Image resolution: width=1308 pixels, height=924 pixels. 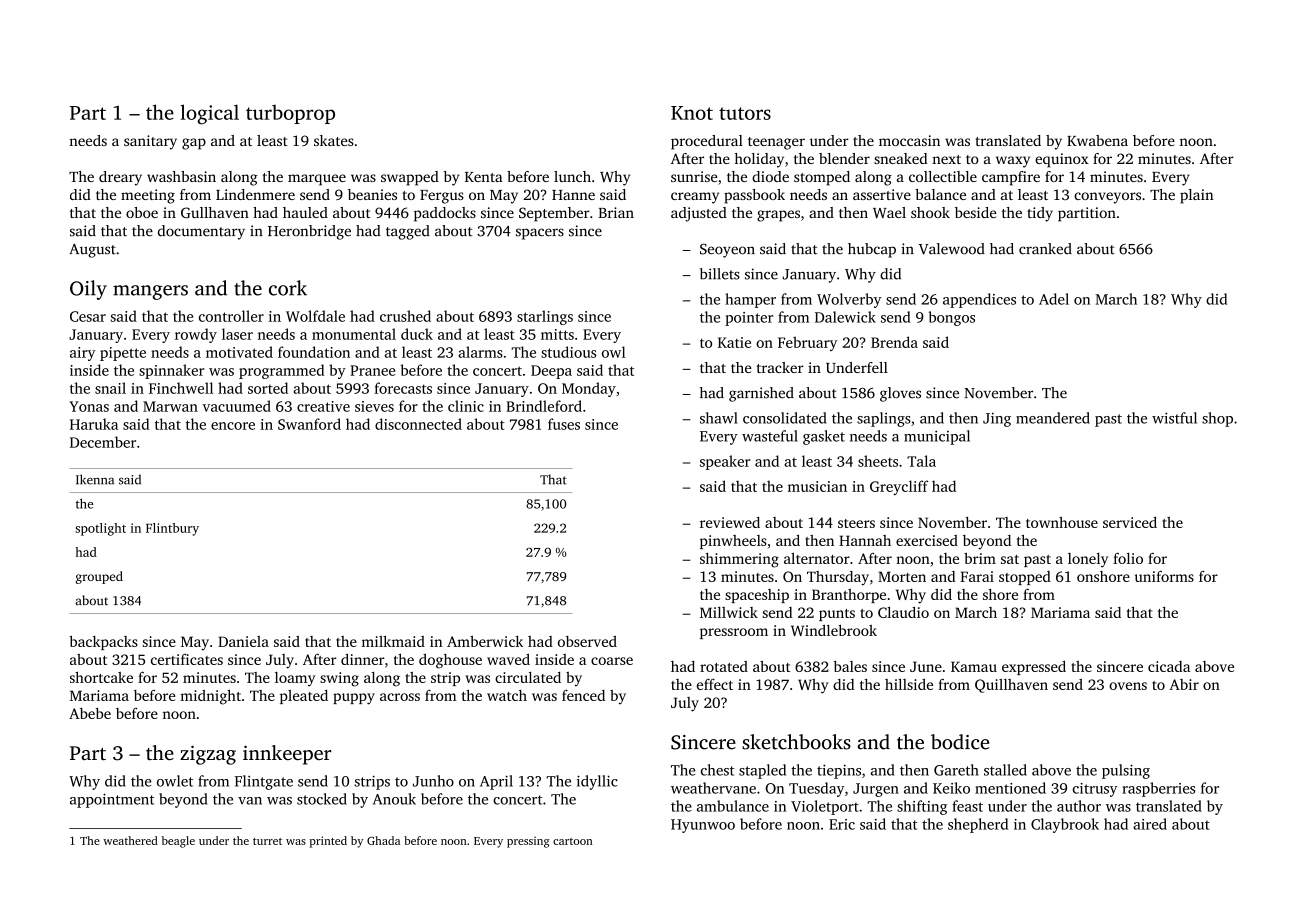 I want to click on wistful, so click(x=1174, y=418).
